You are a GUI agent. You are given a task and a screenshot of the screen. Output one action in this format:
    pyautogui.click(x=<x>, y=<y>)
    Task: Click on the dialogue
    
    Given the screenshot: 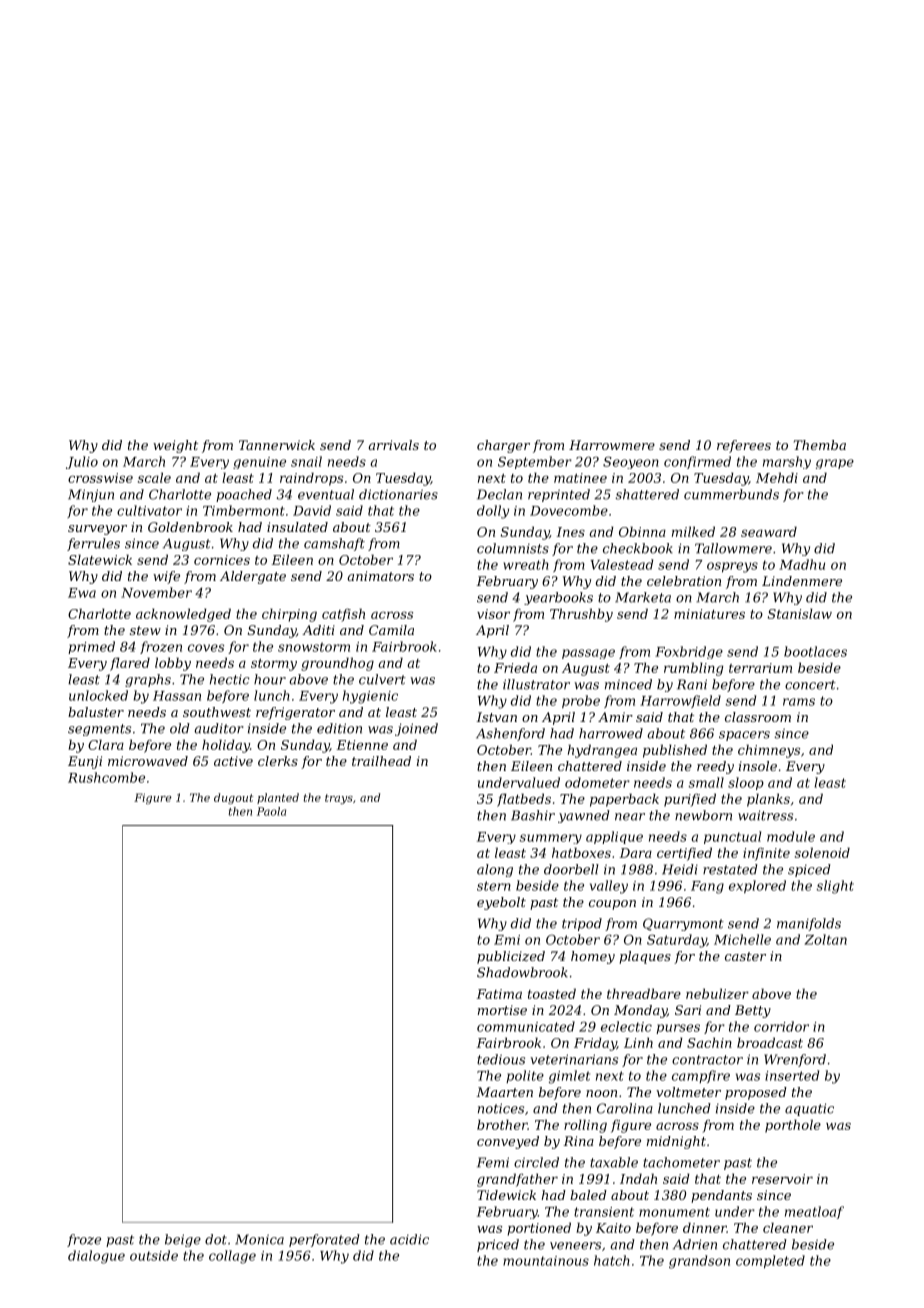 What is the action you would take?
    pyautogui.click(x=96, y=1257)
